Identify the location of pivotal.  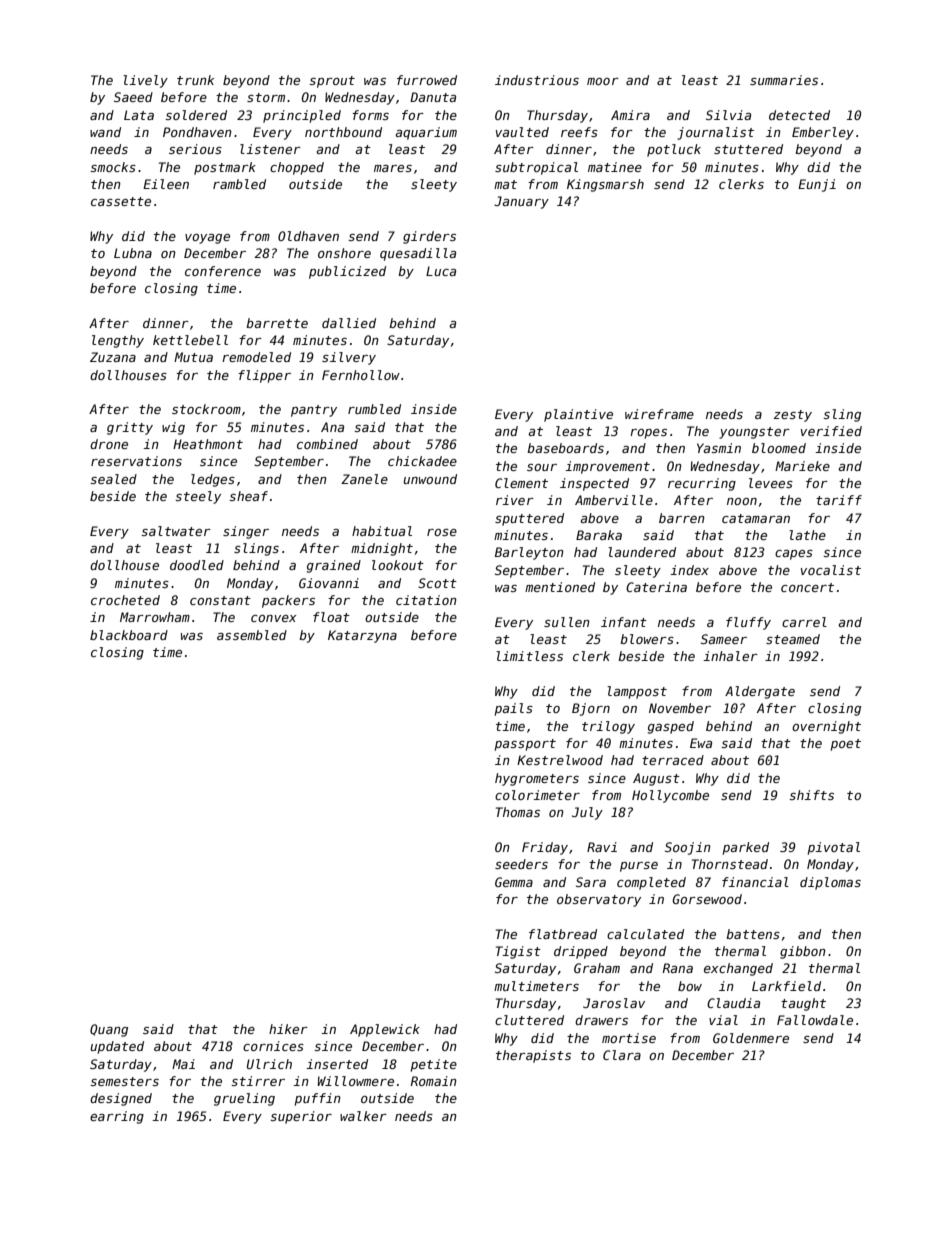
(834, 848).
